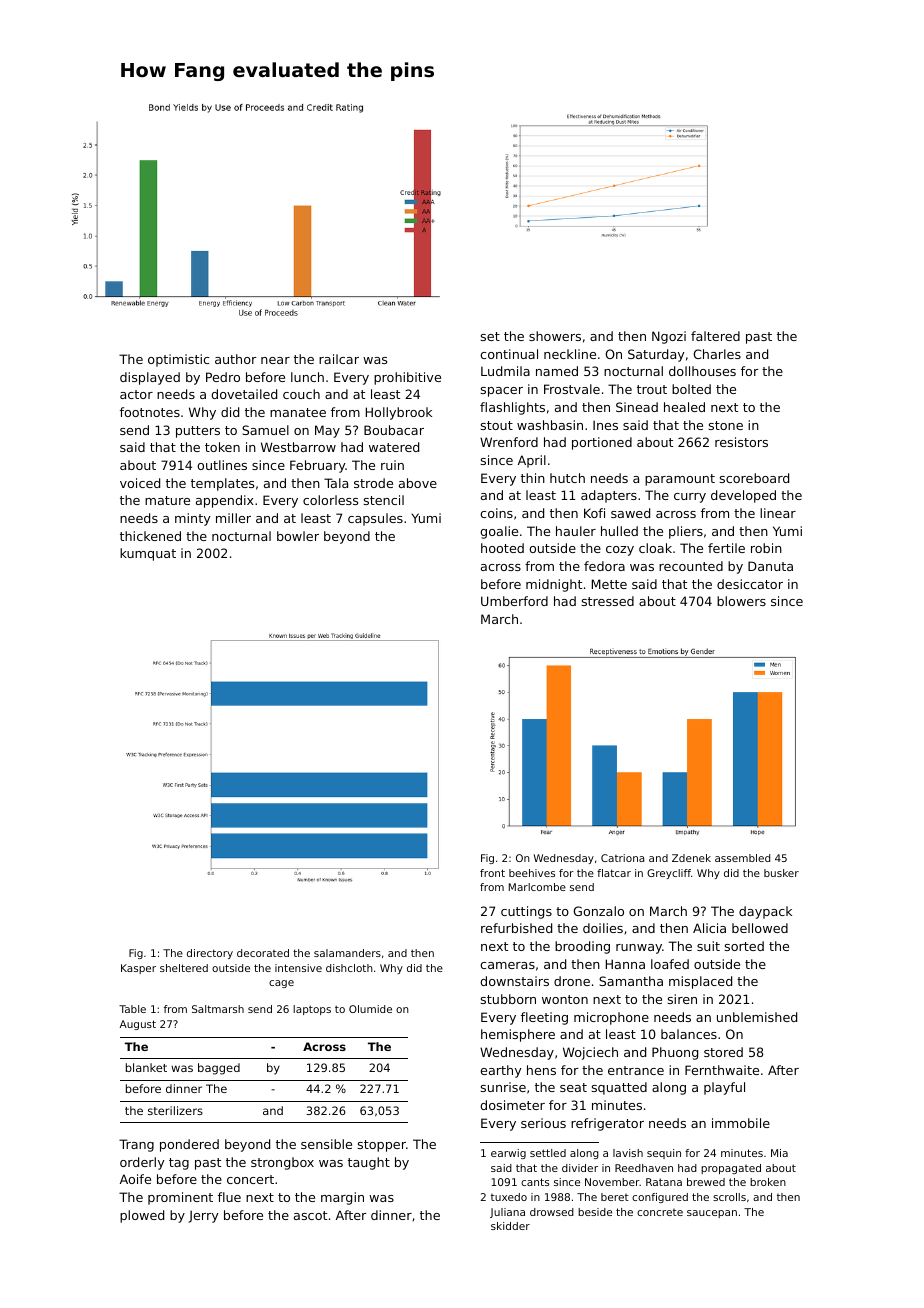 This screenshot has height=1308, width=924. What do you see at coordinates (750, 584) in the screenshot?
I see `desiccator` at bounding box center [750, 584].
